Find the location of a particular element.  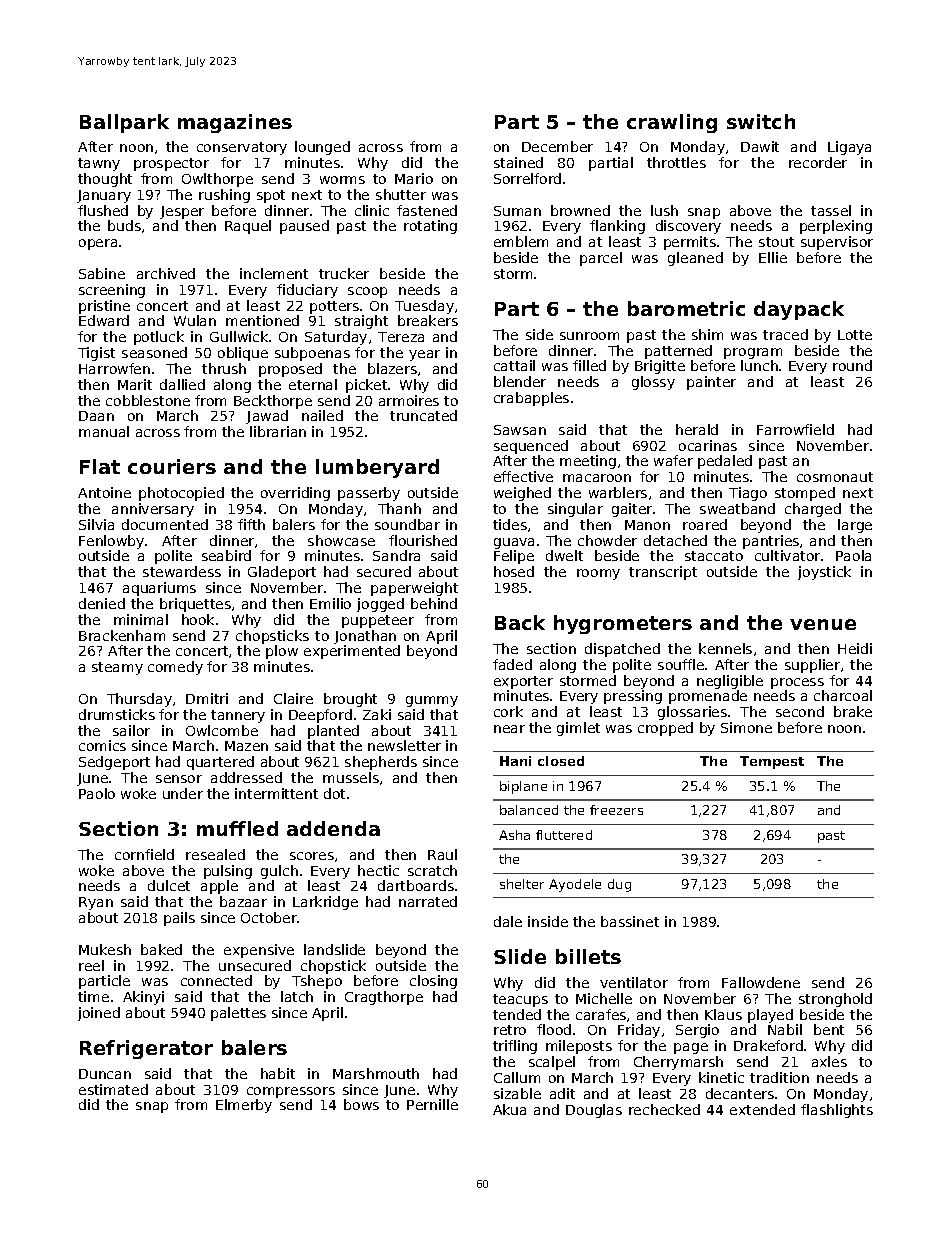

lounged is located at coordinates (322, 148).
